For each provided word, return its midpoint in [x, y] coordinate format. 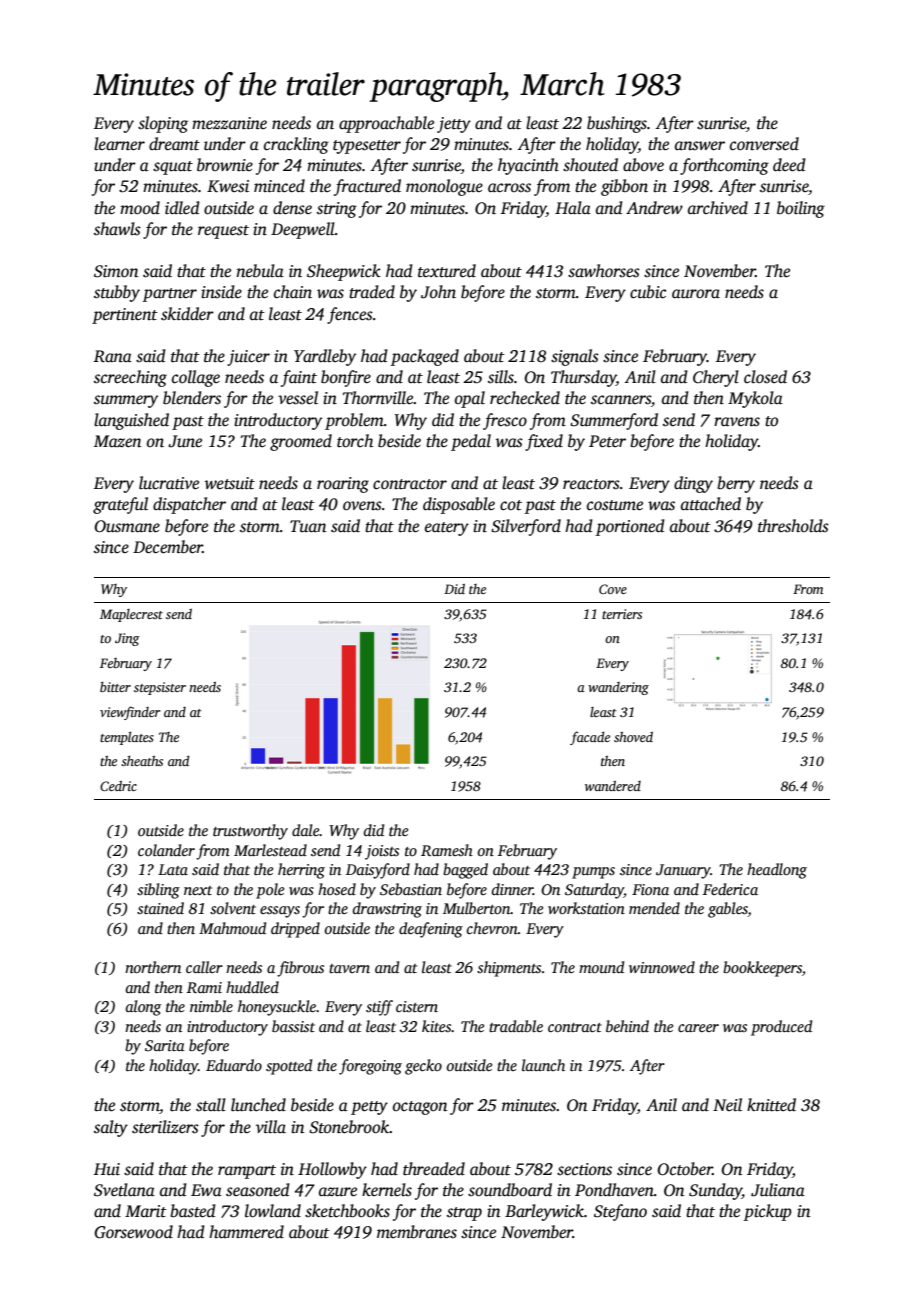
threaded [434, 1169]
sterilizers [165, 1127]
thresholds [793, 526]
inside [221, 292]
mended [654, 908]
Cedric [118, 786]
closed [765, 377]
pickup [768, 1212]
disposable [459, 505]
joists [382, 852]
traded [372, 292]
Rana [112, 356]
